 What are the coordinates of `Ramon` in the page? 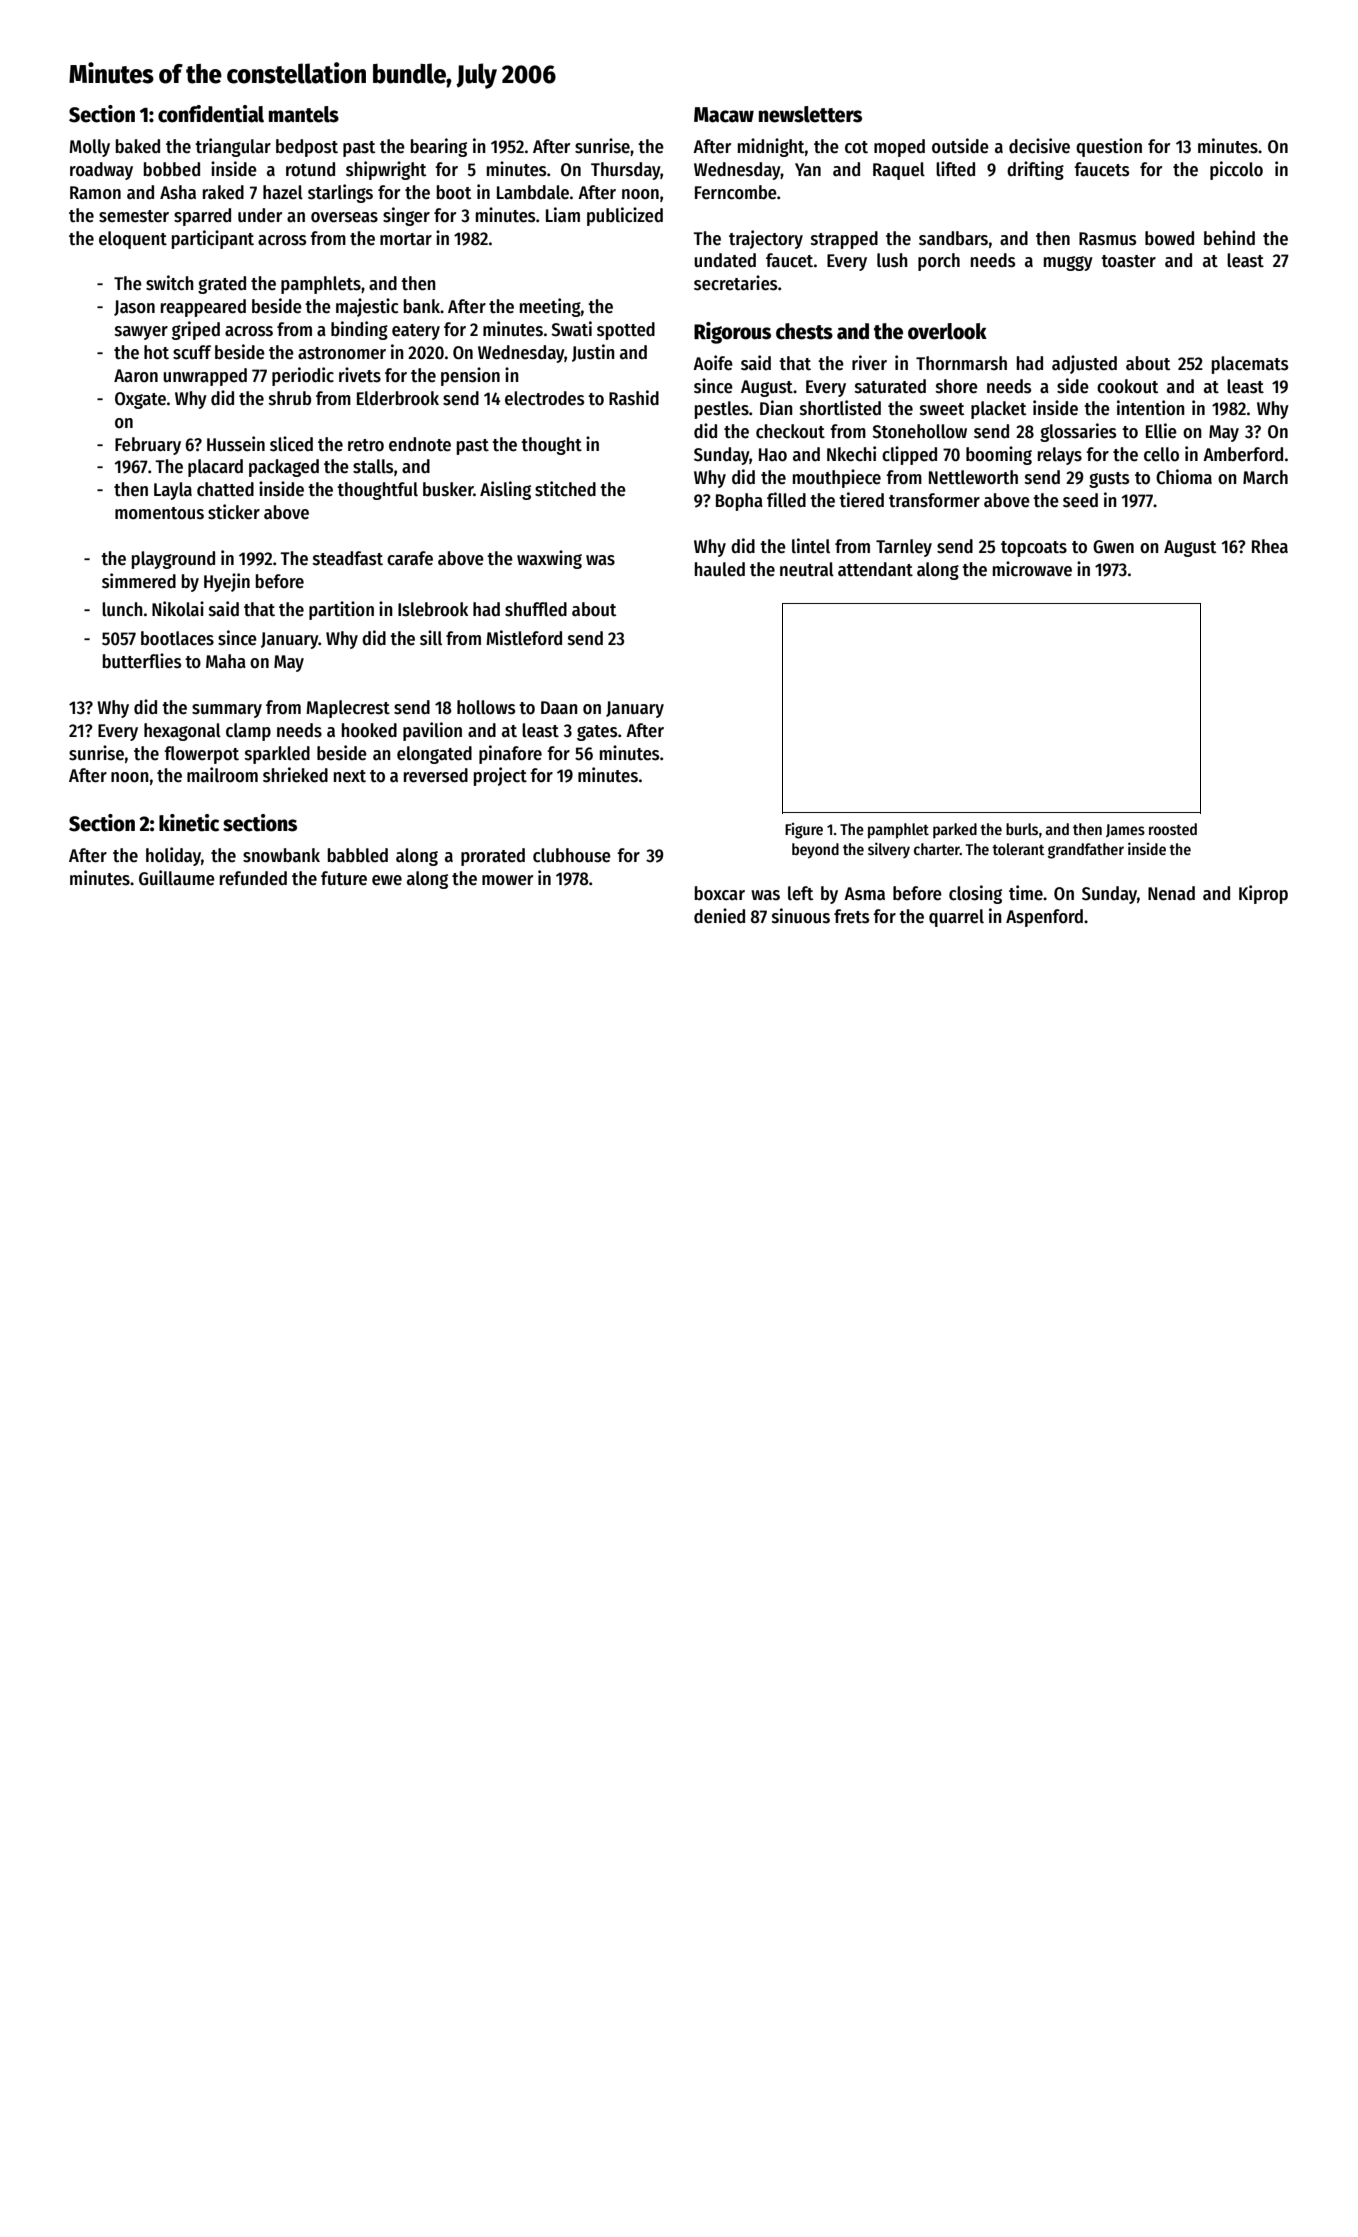 It's located at (95, 193).
